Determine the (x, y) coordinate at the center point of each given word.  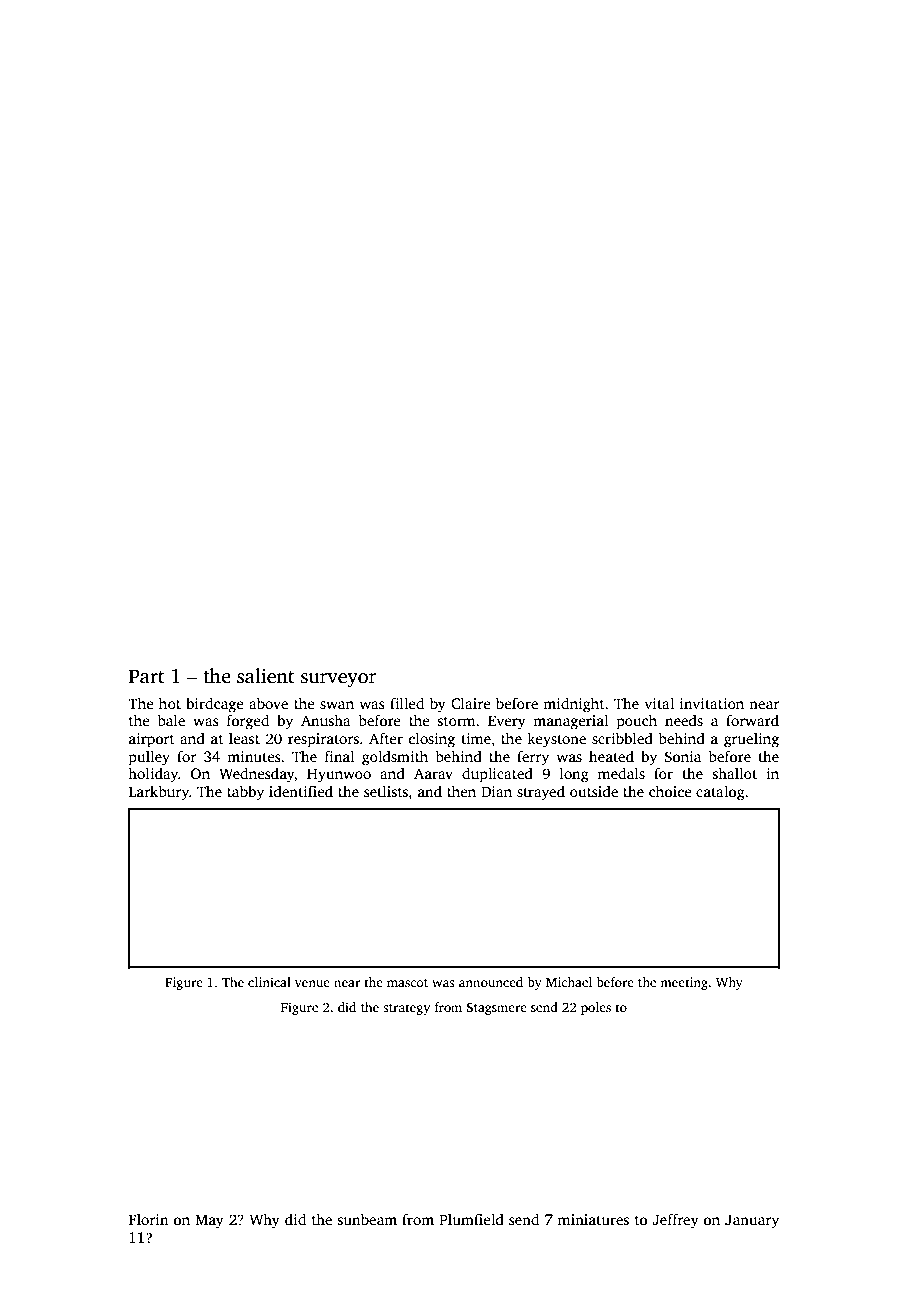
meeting (684, 983)
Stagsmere (496, 1009)
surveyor (339, 680)
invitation (712, 703)
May (209, 1221)
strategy (406, 1009)
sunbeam (367, 1219)
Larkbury (159, 793)
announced (491, 982)
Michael (569, 982)
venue (312, 983)
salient (266, 676)
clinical (269, 982)
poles (596, 1008)
